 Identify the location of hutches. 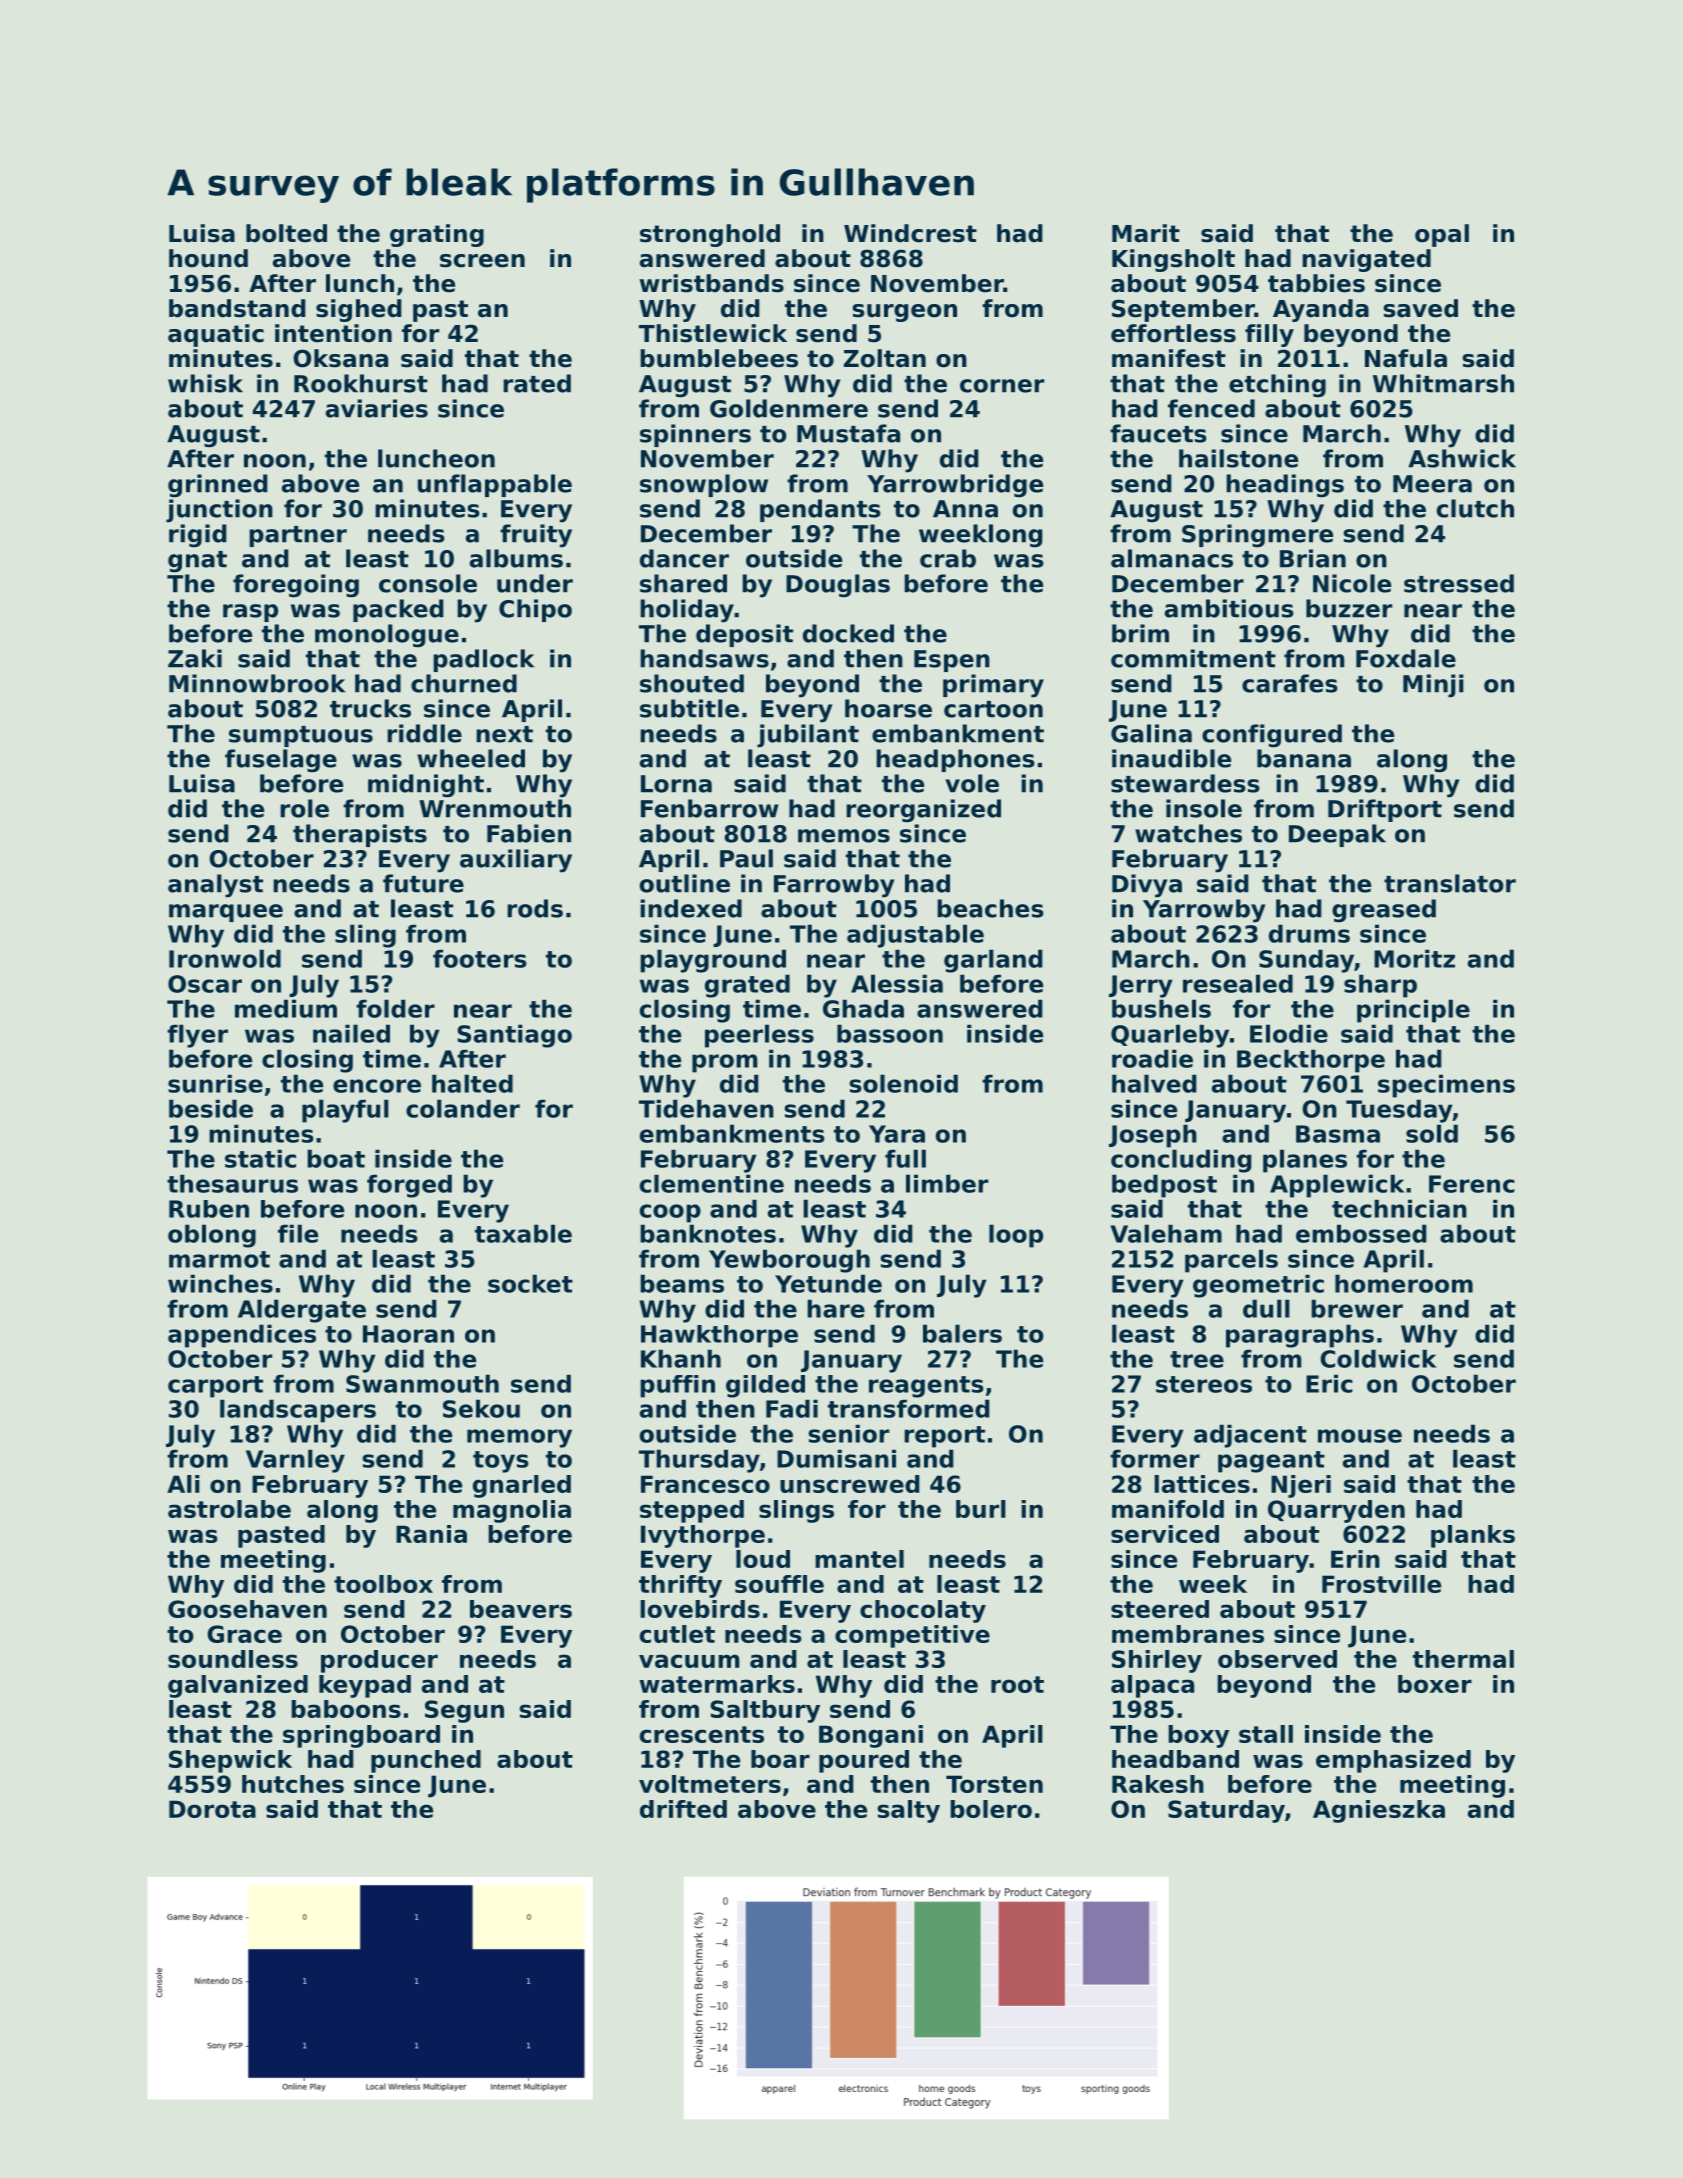
(293, 1784).
